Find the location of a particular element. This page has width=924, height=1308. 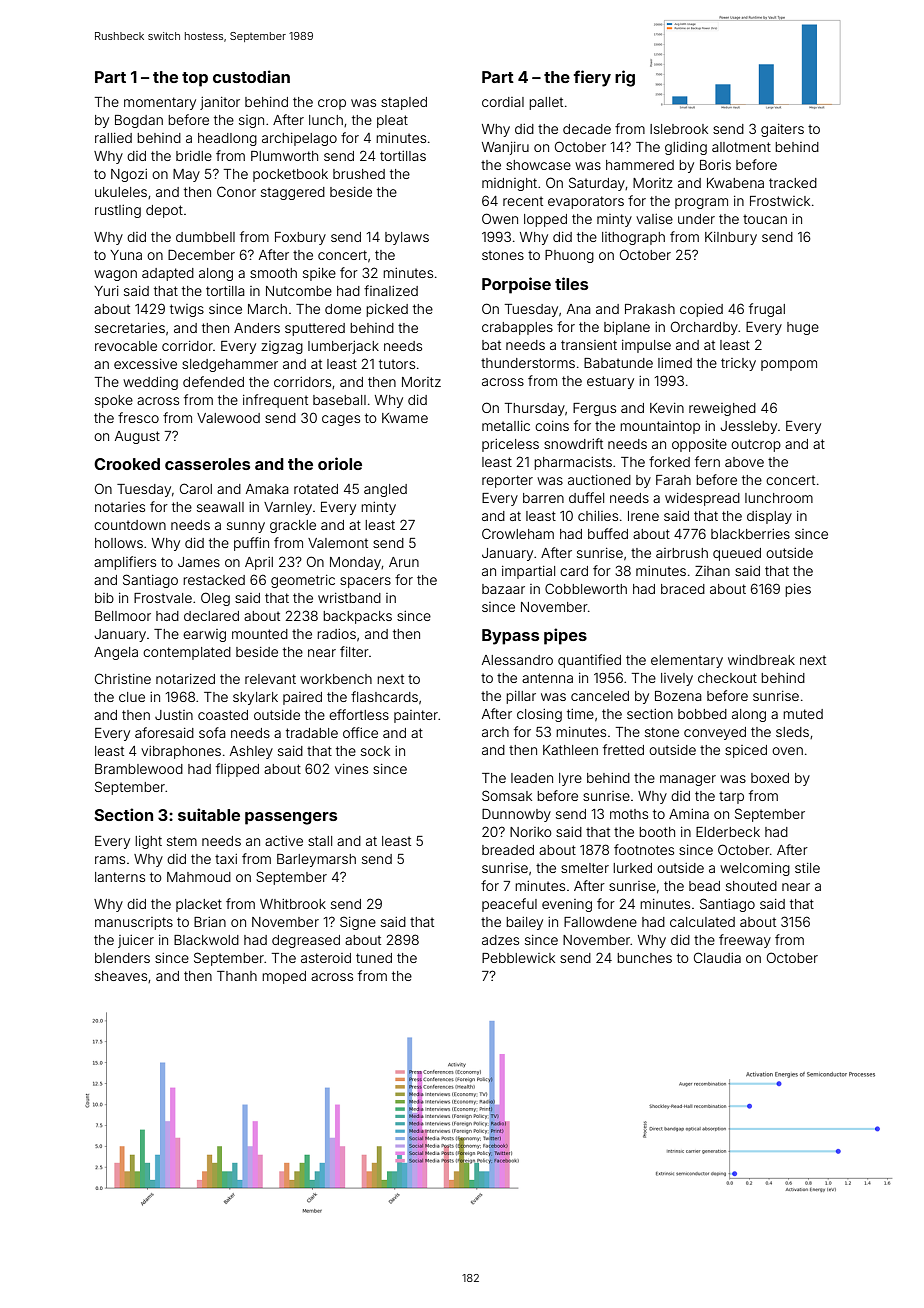

Brian is located at coordinates (210, 922).
